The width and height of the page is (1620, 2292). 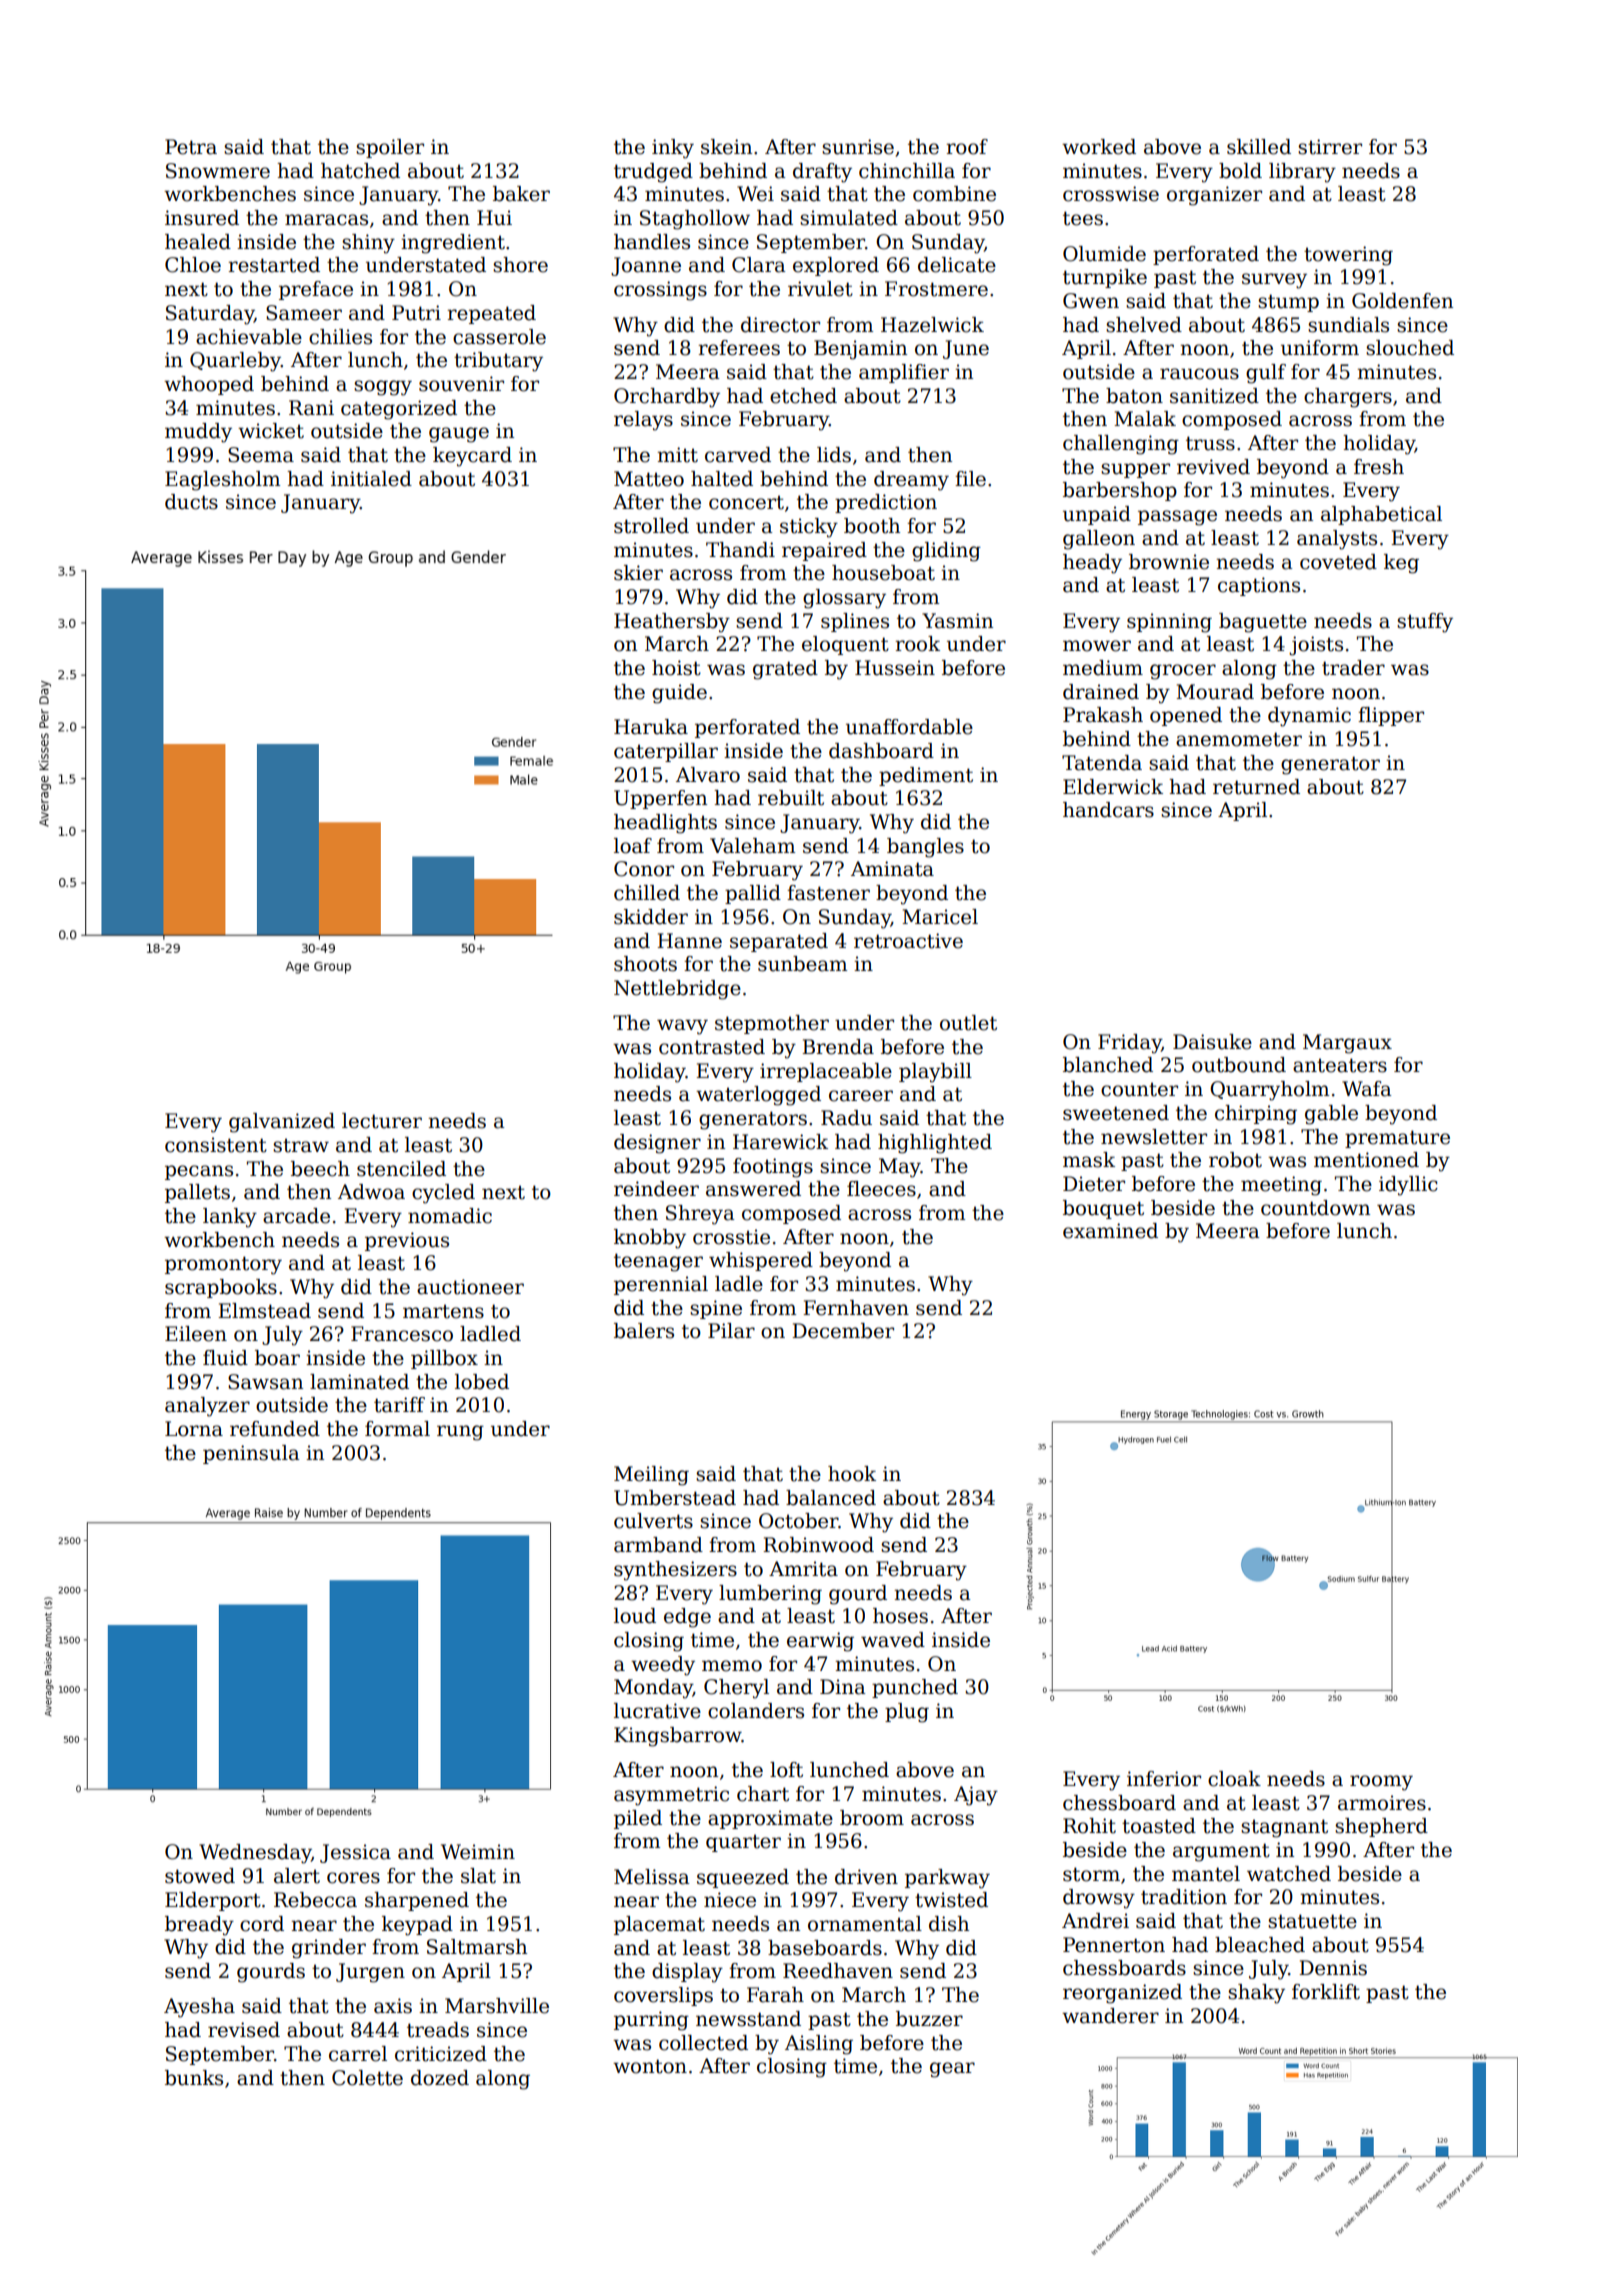 I want to click on medium, so click(x=1103, y=668).
